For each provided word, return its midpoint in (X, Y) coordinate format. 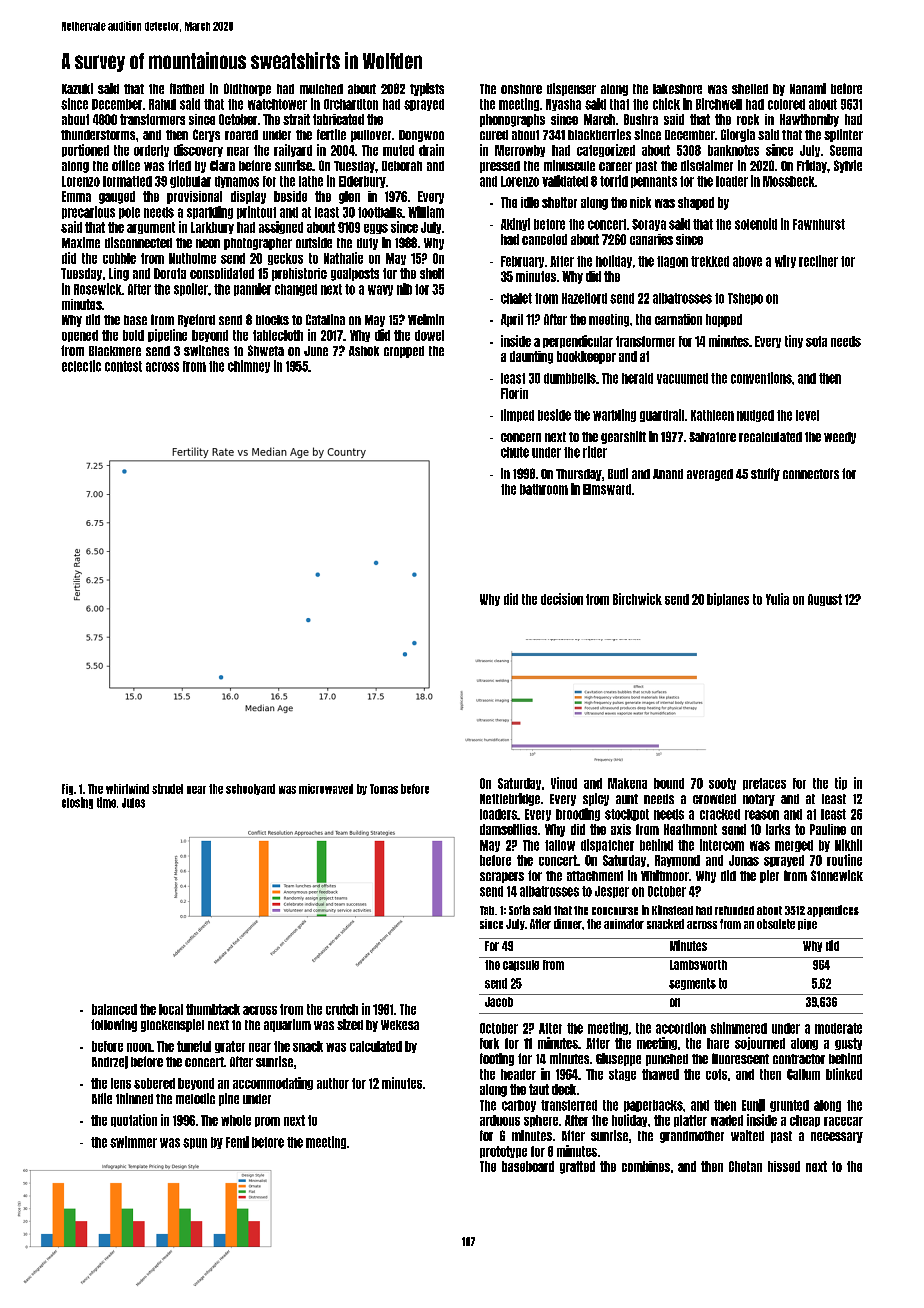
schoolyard (250, 789)
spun (195, 1143)
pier (769, 876)
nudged (755, 416)
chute (515, 452)
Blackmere (115, 351)
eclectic (81, 366)
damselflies (508, 829)
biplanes (728, 599)
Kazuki (77, 88)
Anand (668, 474)
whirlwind (127, 789)
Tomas (384, 789)
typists (427, 89)
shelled (750, 89)
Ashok (364, 351)
